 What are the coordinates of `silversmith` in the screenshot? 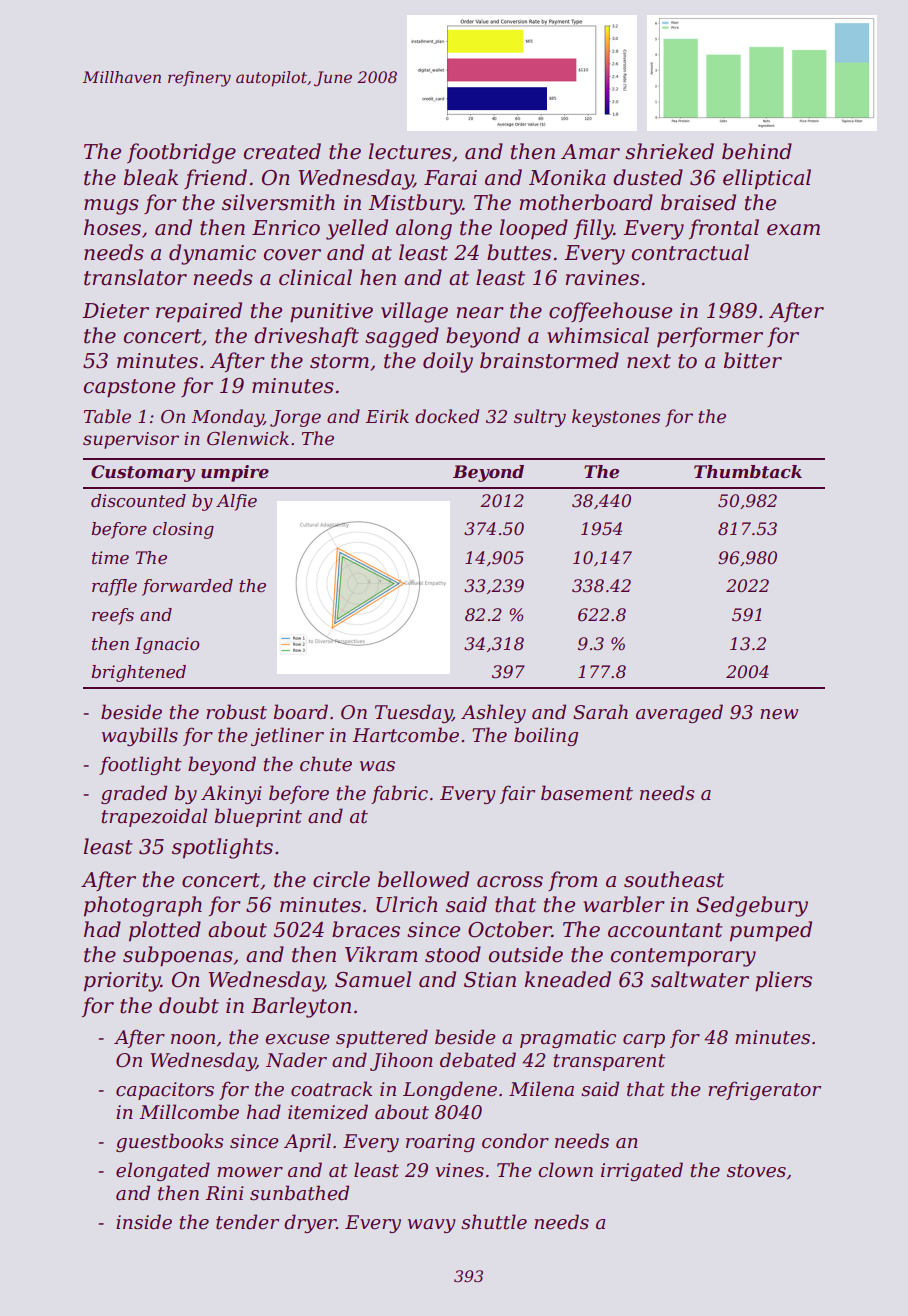 It's located at (278, 202).
